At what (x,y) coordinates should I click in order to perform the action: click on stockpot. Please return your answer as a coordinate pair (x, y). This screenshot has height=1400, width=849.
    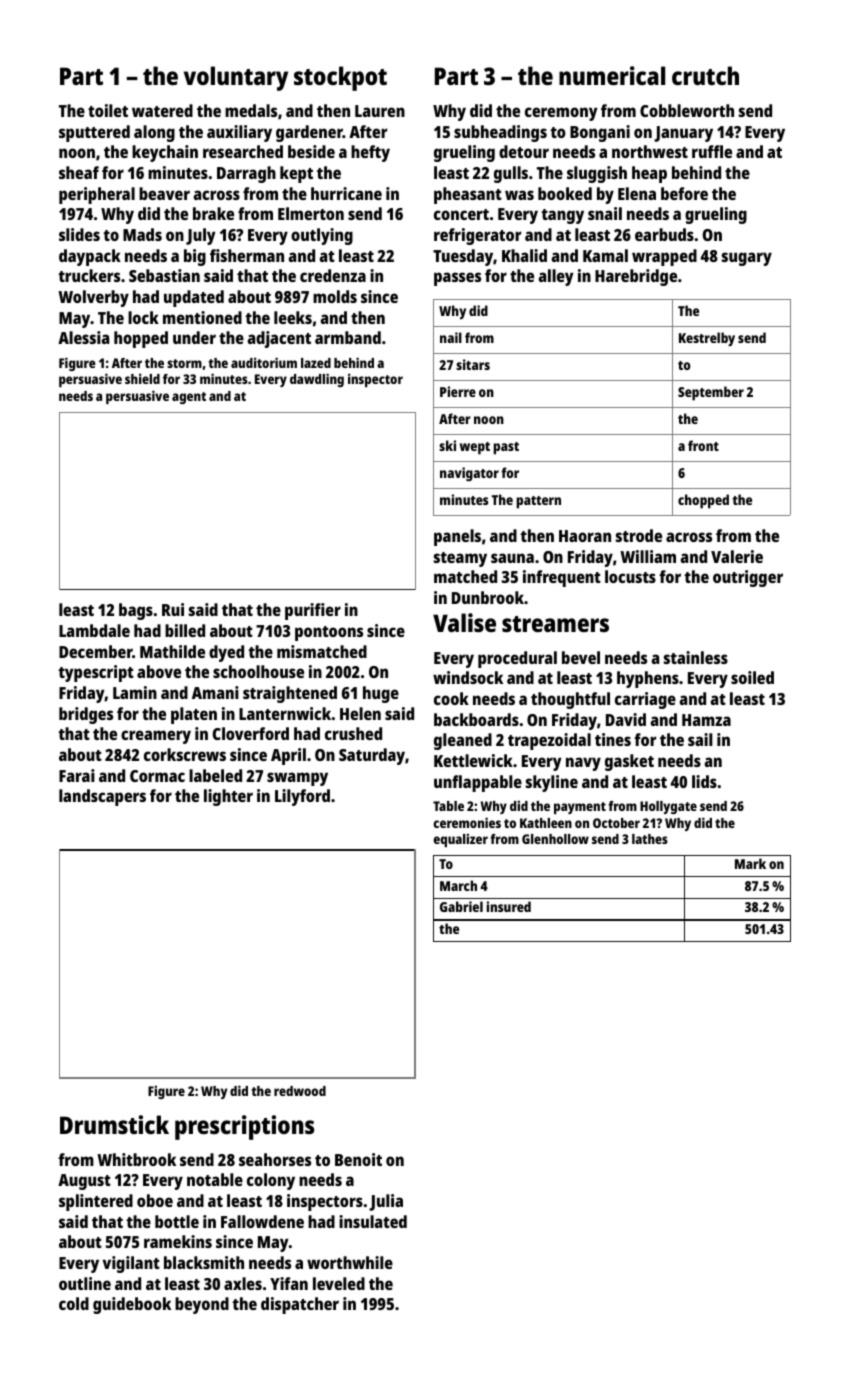
    Looking at the image, I should click on (340, 78).
